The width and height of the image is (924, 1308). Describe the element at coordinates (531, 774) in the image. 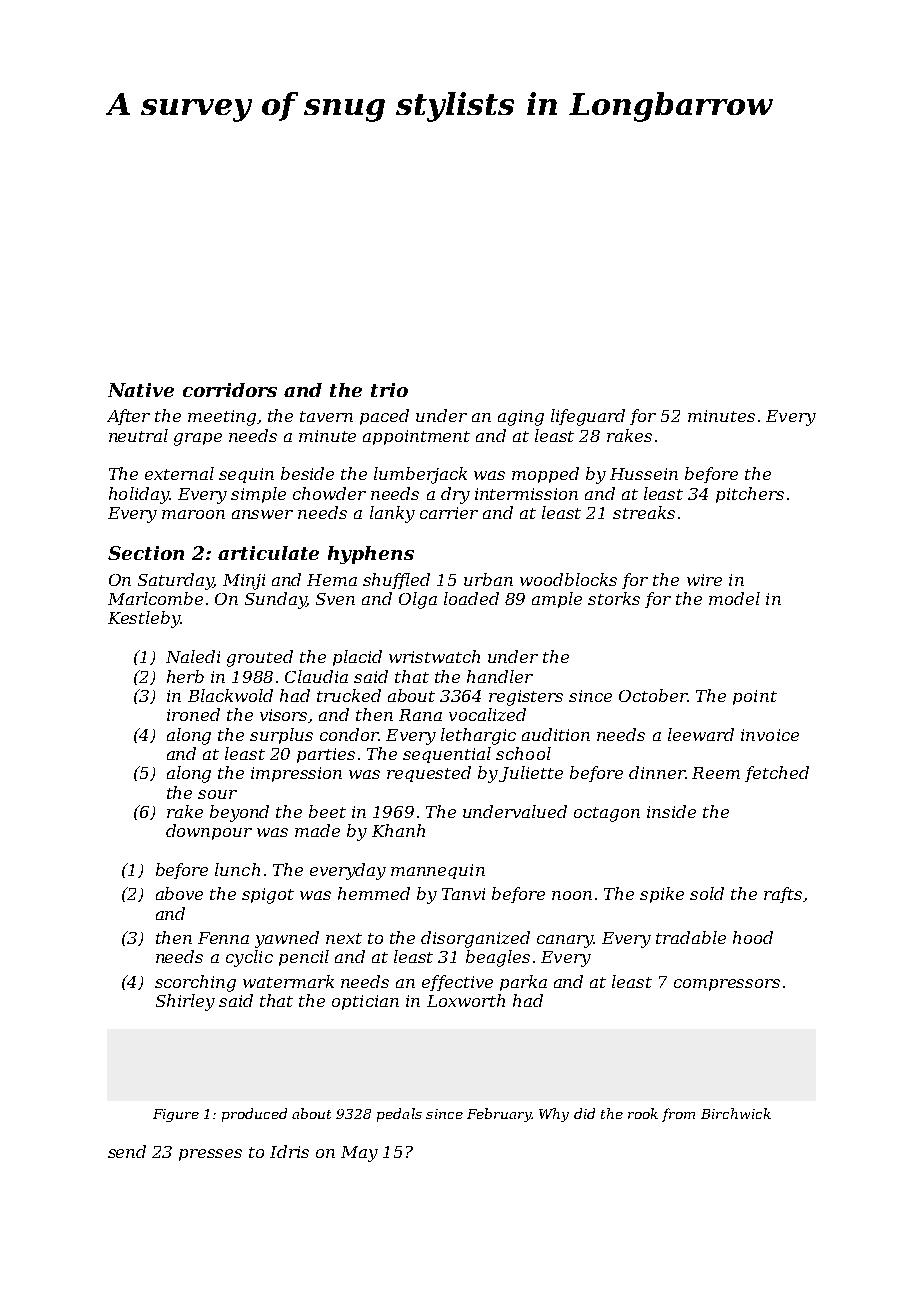

I see `Juliette` at that location.
